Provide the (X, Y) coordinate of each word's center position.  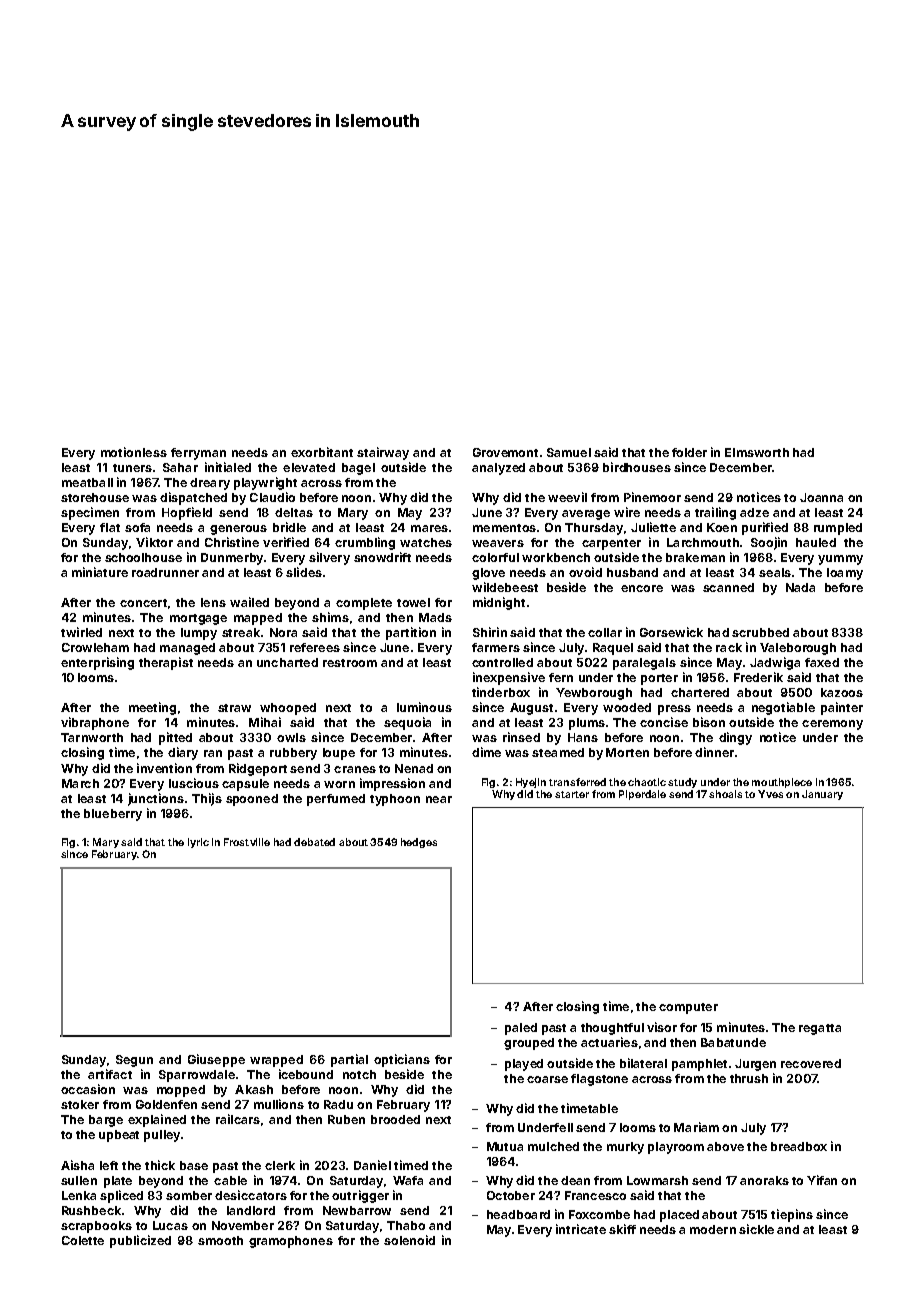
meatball (87, 482)
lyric (198, 843)
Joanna (821, 497)
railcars (238, 1119)
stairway (383, 453)
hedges (419, 843)
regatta (820, 1029)
